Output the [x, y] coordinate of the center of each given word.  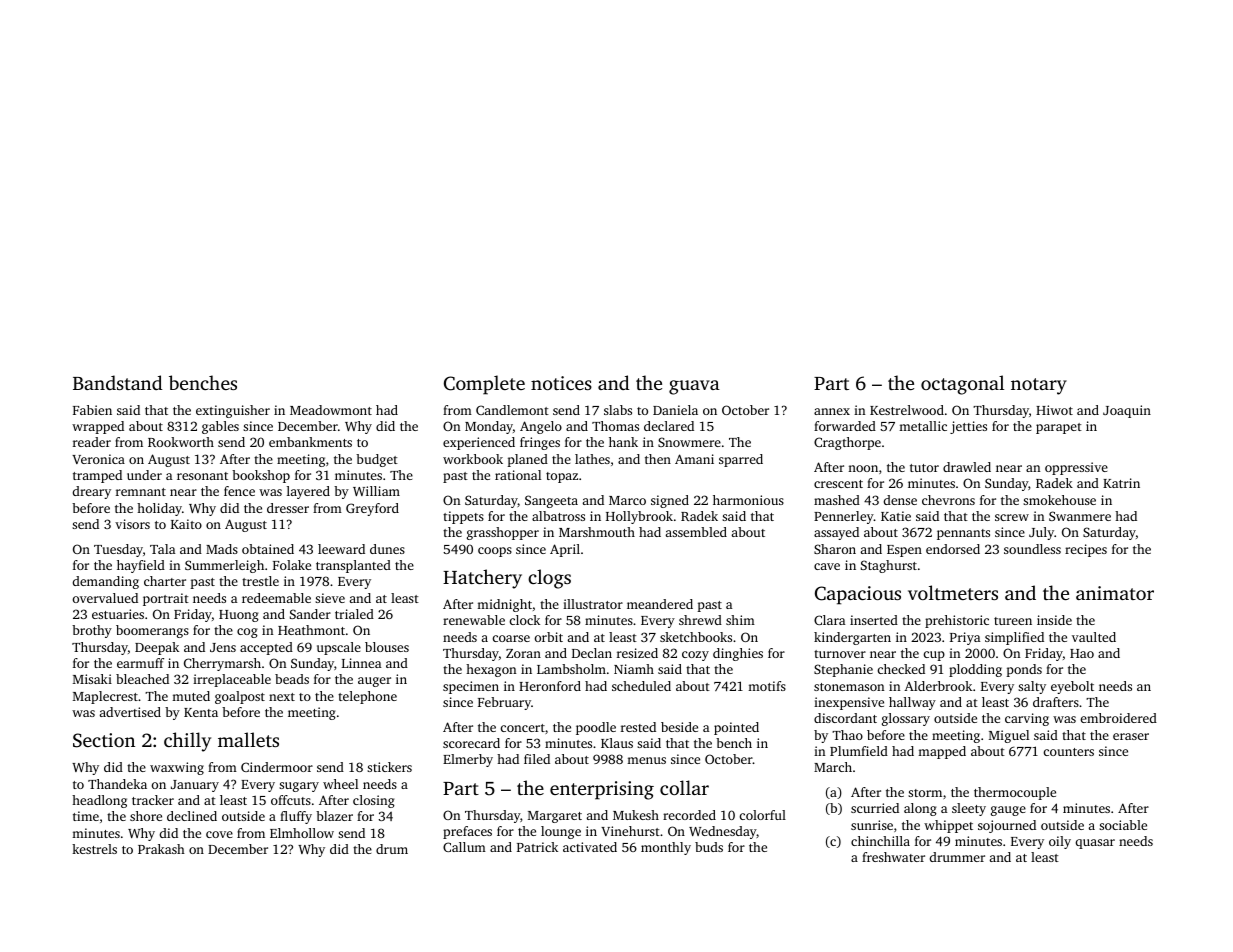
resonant [202, 476]
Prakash [161, 849]
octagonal [962, 385]
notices [561, 383]
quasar [1095, 844]
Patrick [537, 847]
